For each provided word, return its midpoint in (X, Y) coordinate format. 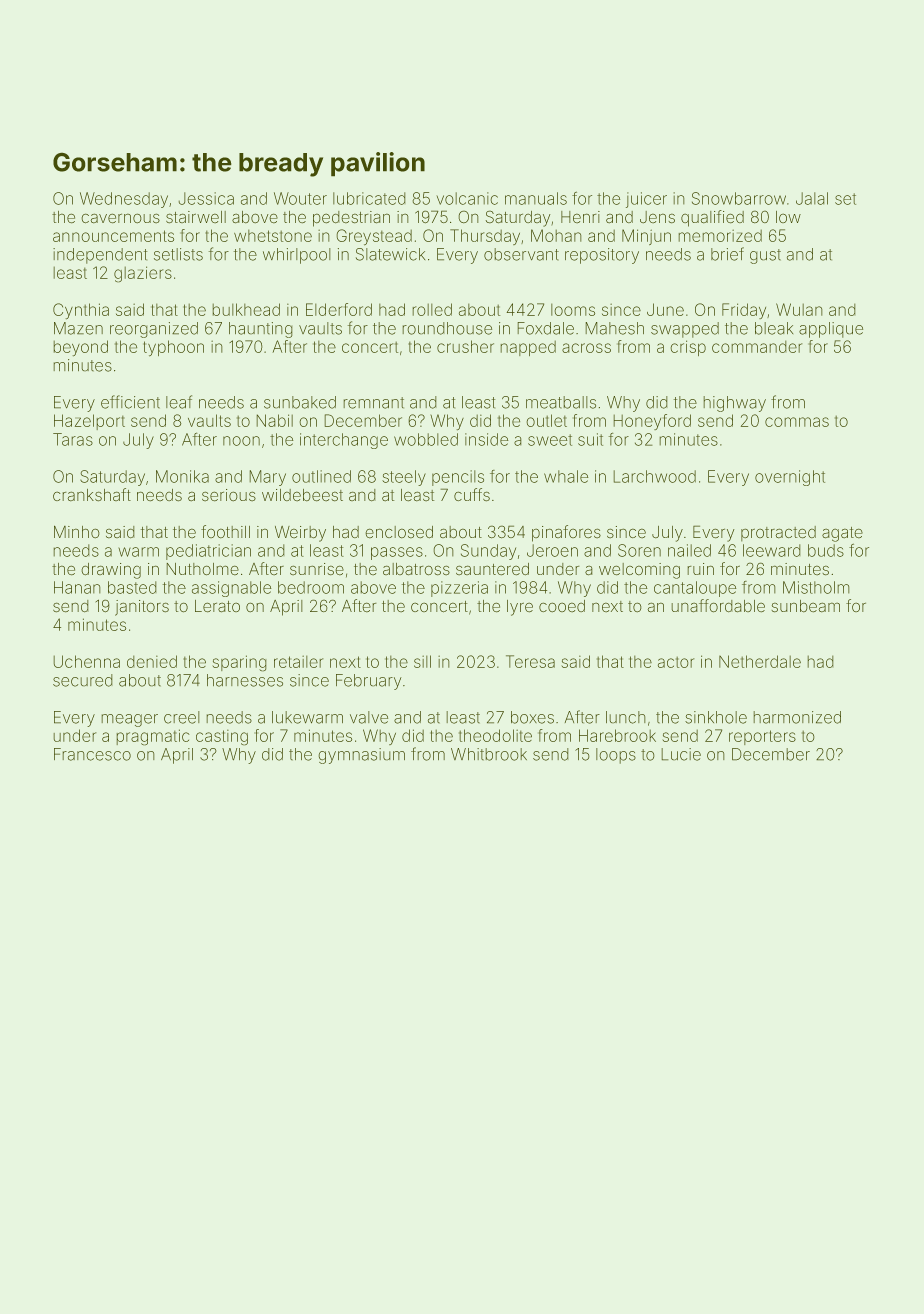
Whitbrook (489, 754)
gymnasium (362, 756)
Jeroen (552, 550)
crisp (688, 348)
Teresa (530, 661)
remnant (374, 403)
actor (676, 662)
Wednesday (124, 200)
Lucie (681, 754)
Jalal (812, 198)
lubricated (369, 198)
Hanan (77, 587)
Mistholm (816, 587)
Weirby (300, 534)
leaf (179, 402)
